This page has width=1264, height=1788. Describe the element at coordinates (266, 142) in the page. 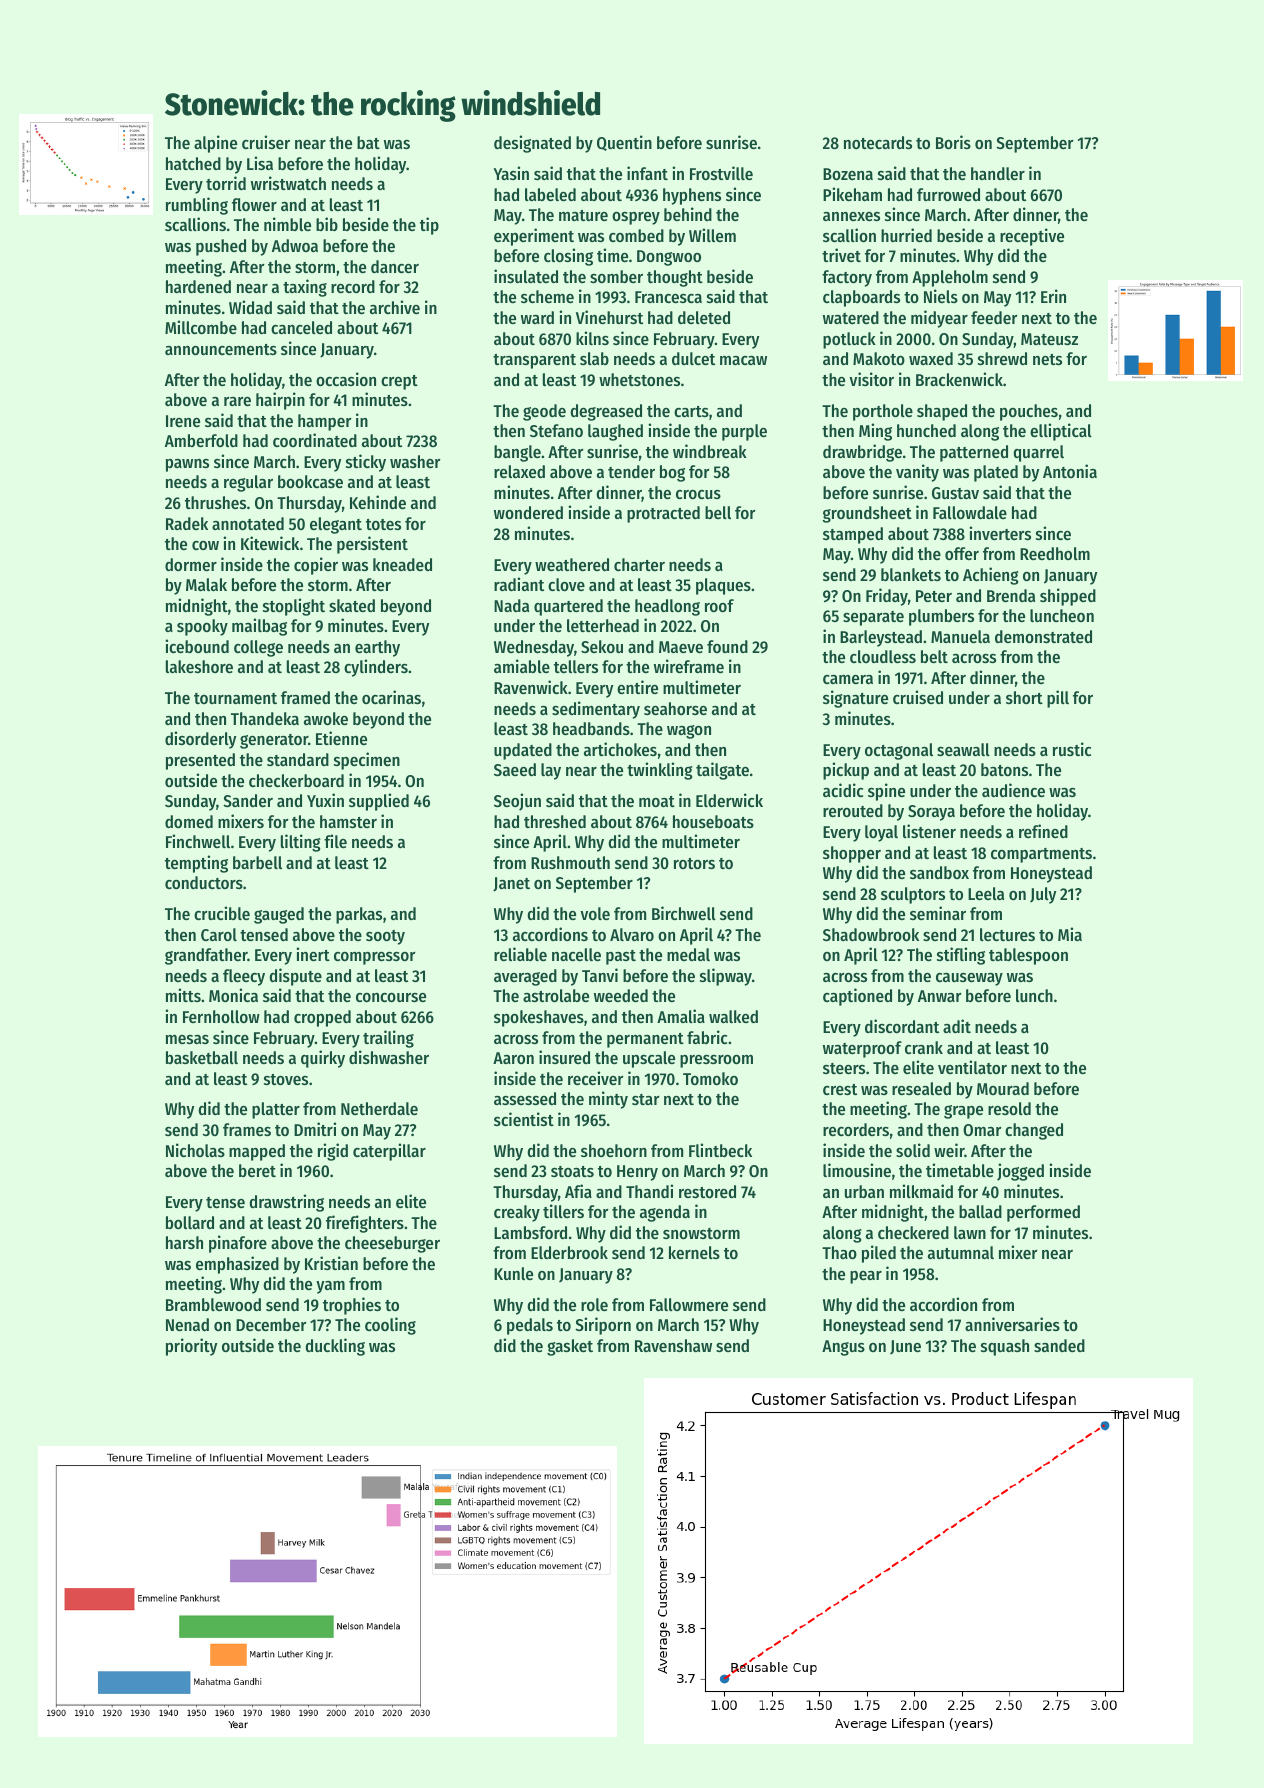

I see `cruiser` at that location.
